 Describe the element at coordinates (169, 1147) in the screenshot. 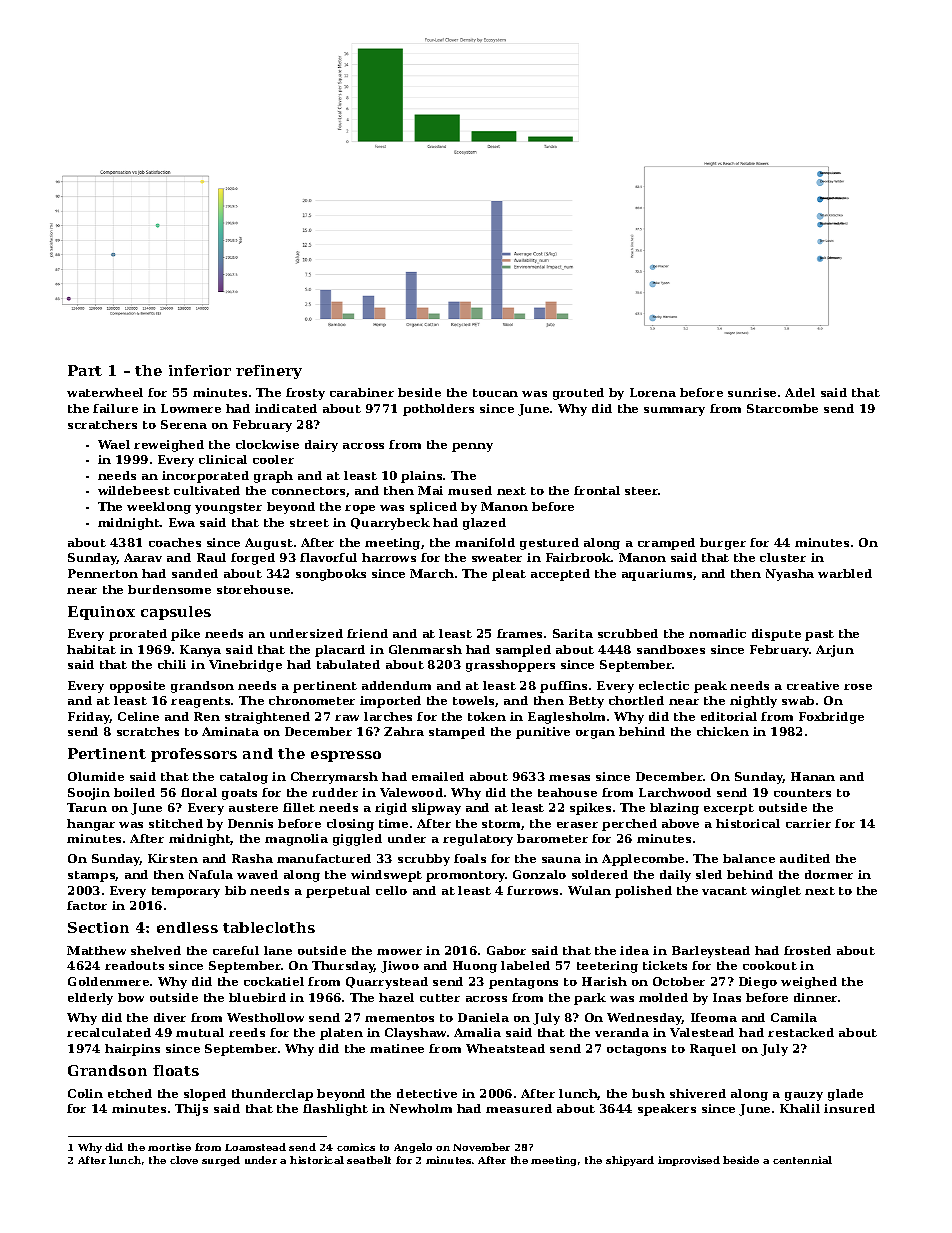

I see `mortise` at that location.
